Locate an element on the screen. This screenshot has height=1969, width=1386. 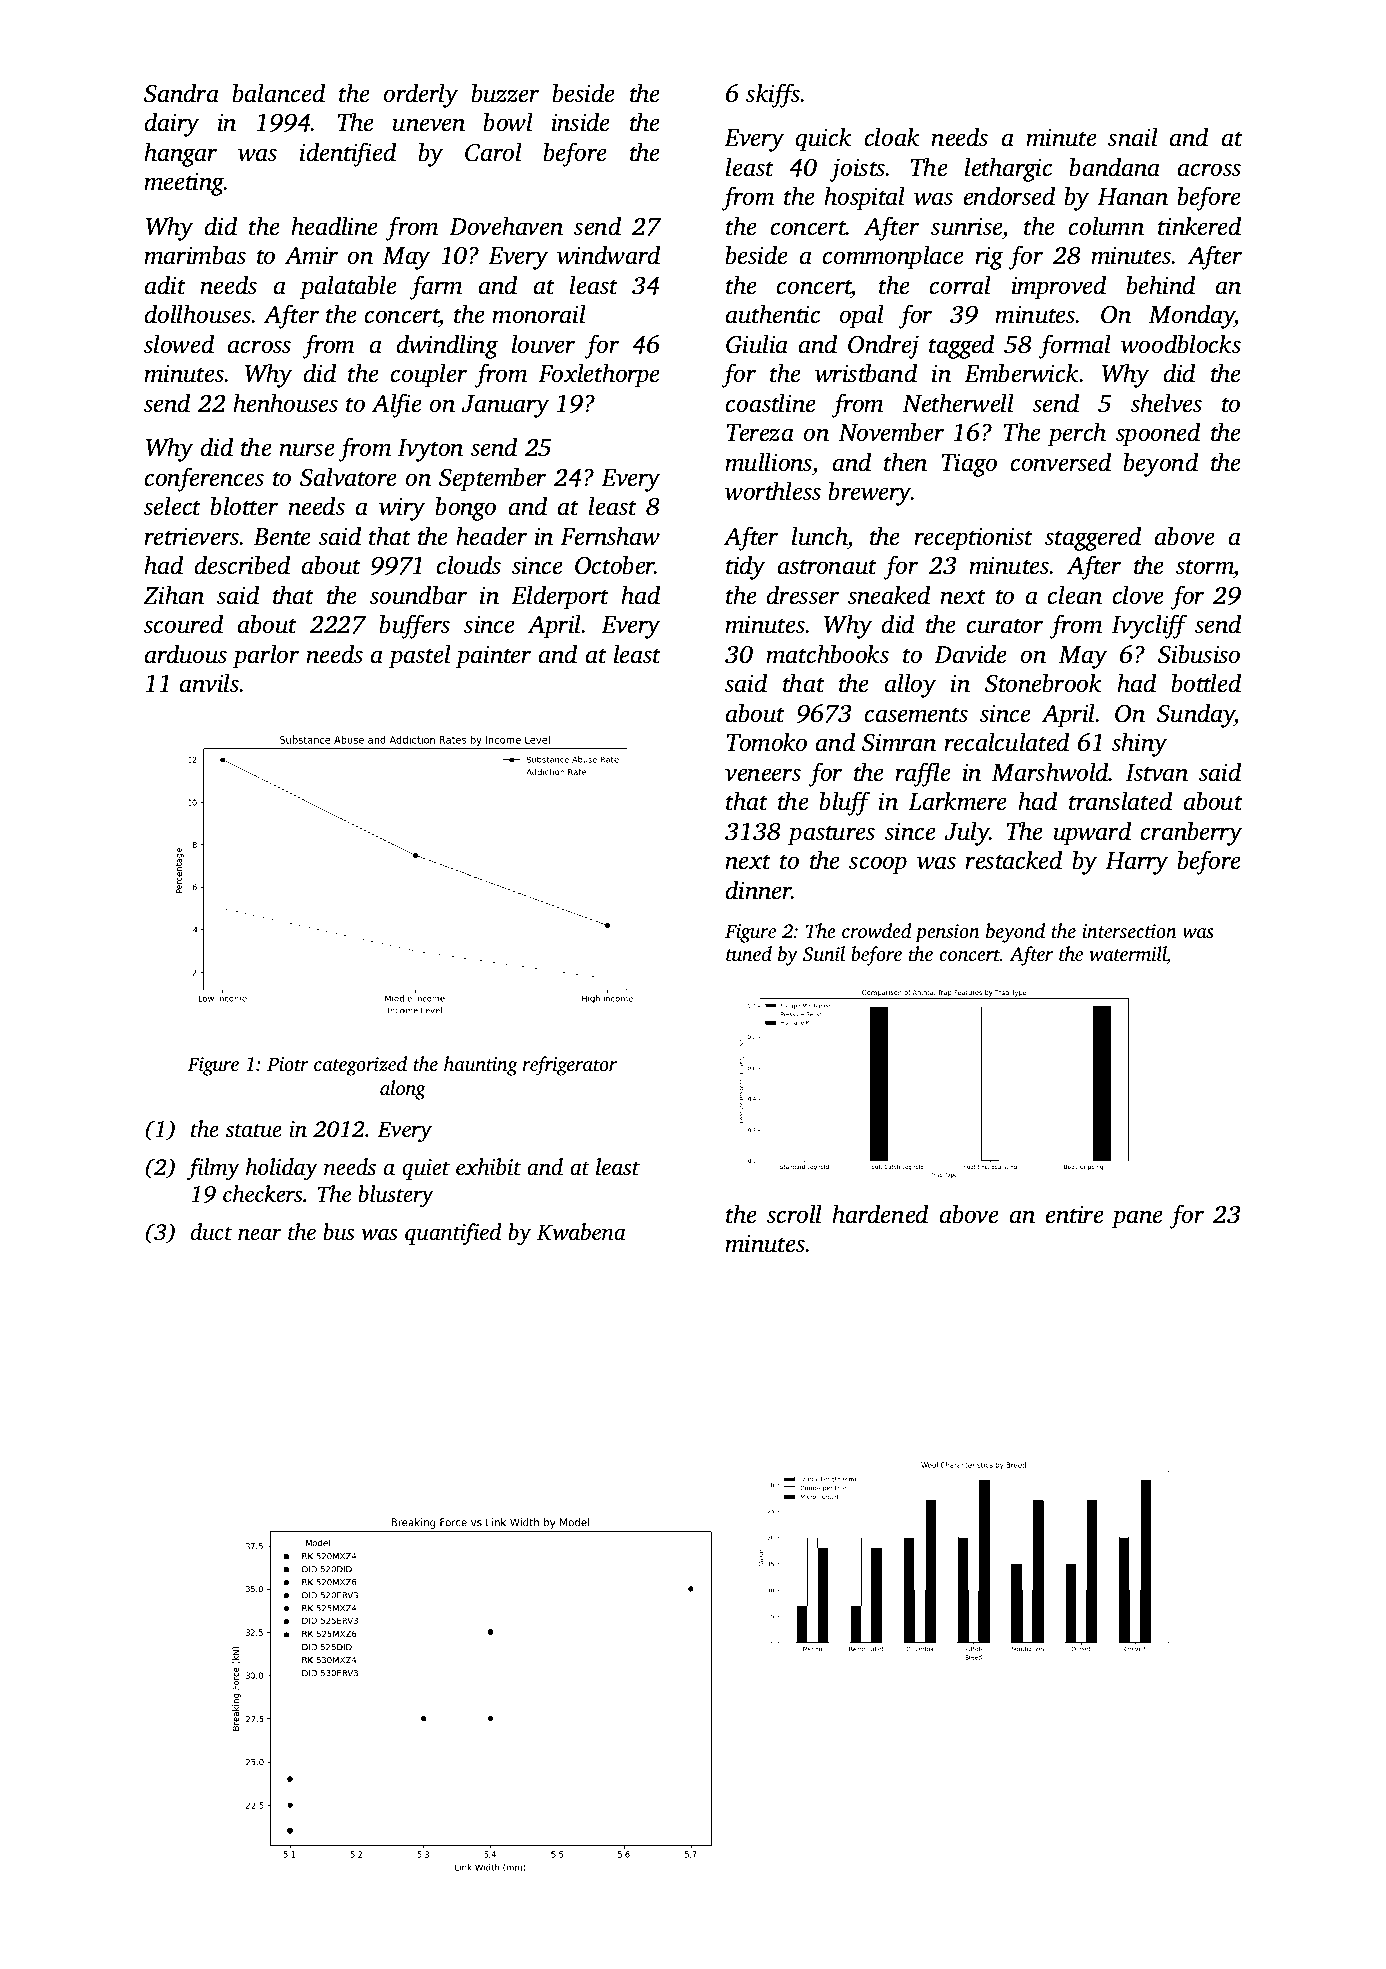
Davide is located at coordinates (970, 654).
